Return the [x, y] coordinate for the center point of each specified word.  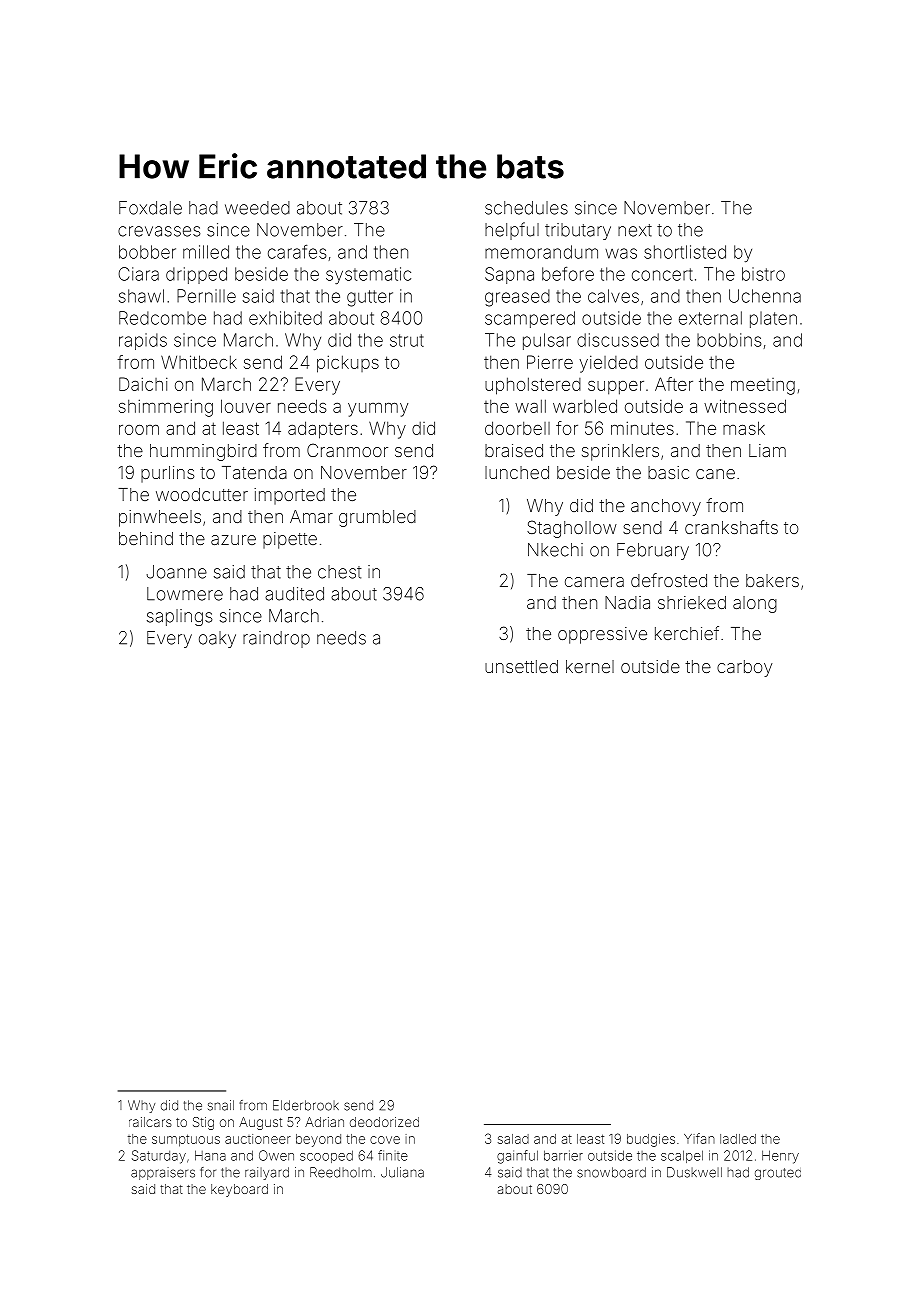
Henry [780, 1157]
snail [221, 1105]
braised [514, 450]
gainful [517, 1157]
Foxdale [150, 208]
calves [613, 296]
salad [513, 1139]
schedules [526, 208]
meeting [763, 386]
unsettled [521, 666]
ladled [738, 1139]
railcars [150, 1122]
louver [246, 406]
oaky [217, 639]
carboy [744, 668]
